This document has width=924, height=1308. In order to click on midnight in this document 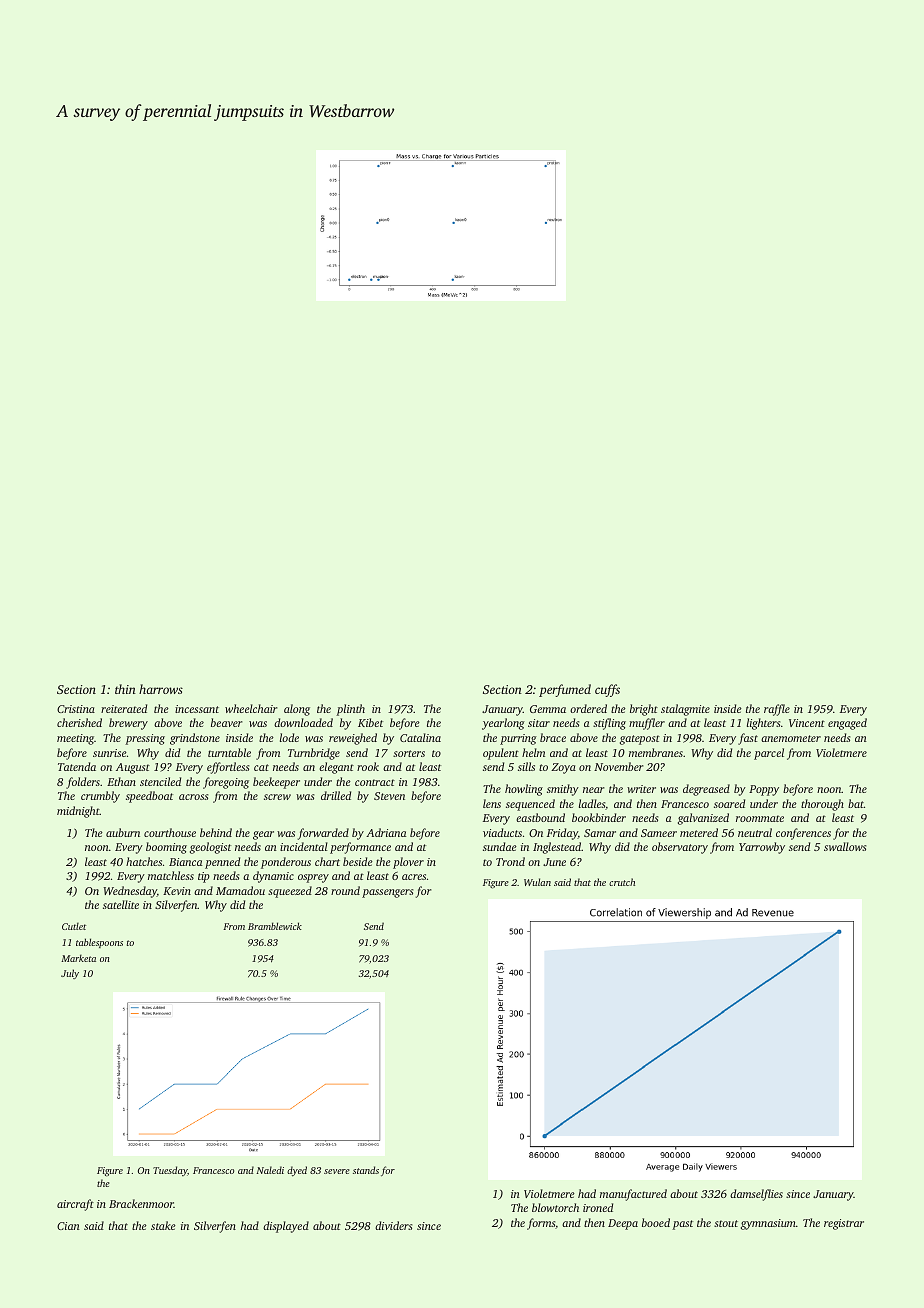, I will do `click(78, 812)`.
